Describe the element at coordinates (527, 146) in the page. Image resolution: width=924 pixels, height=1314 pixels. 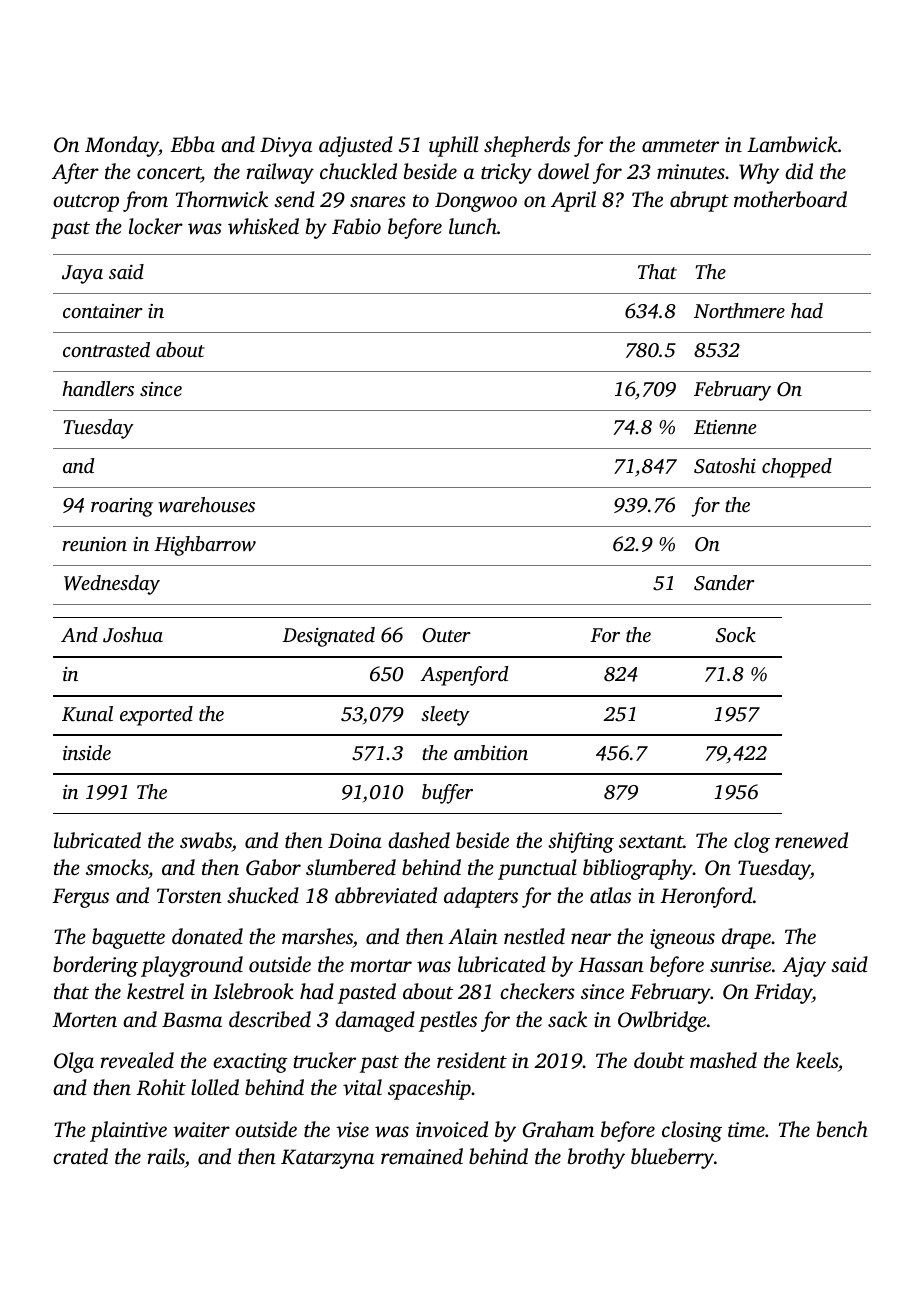
I see `shepherds` at that location.
